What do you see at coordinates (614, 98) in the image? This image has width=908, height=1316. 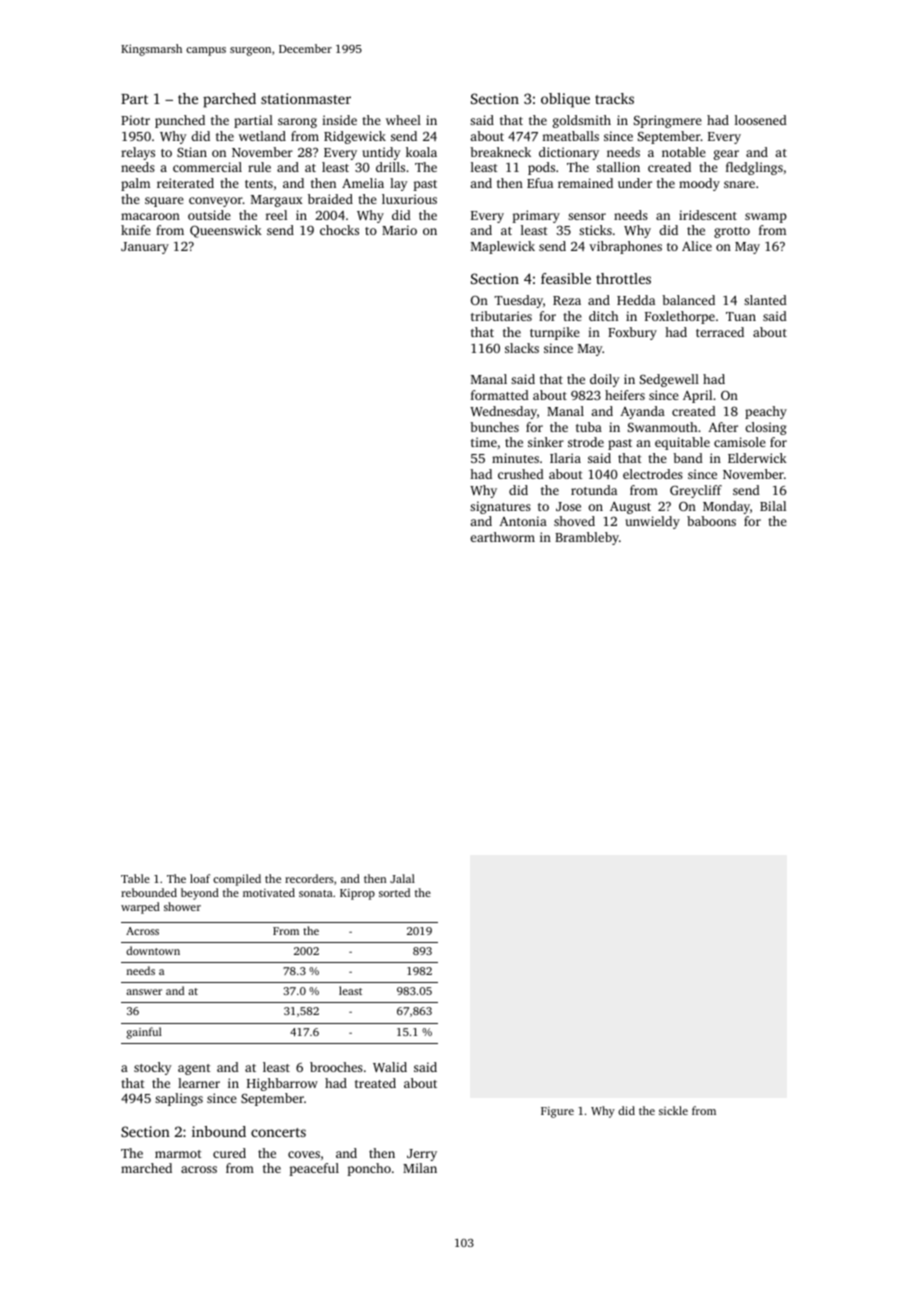 I see `tracks` at bounding box center [614, 98].
